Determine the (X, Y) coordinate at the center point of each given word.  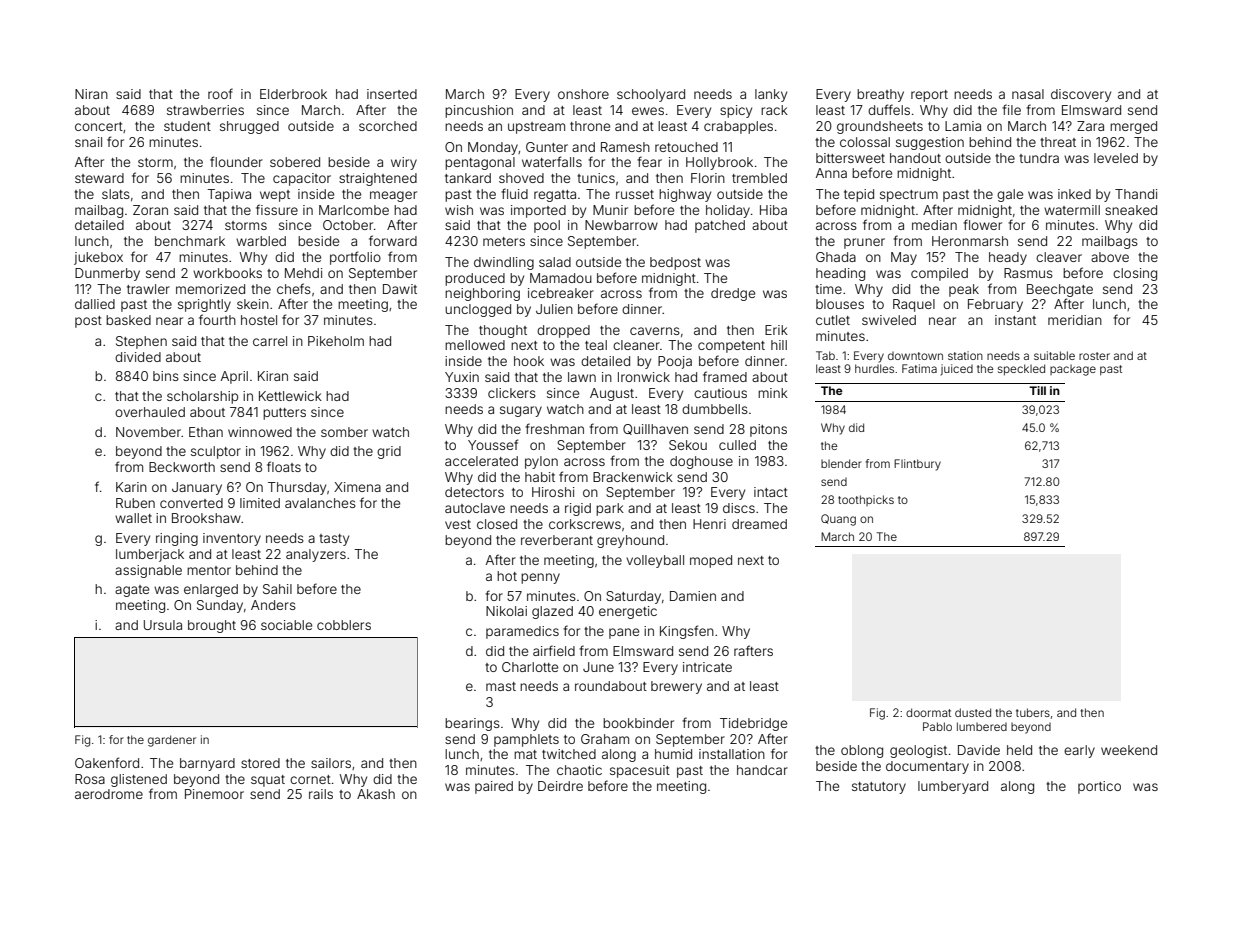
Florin (708, 178)
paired (494, 787)
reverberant (557, 540)
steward (99, 178)
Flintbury (917, 465)
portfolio (355, 258)
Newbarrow (621, 225)
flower (982, 224)
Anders (273, 605)
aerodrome (109, 794)
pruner (864, 243)
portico (1099, 787)
